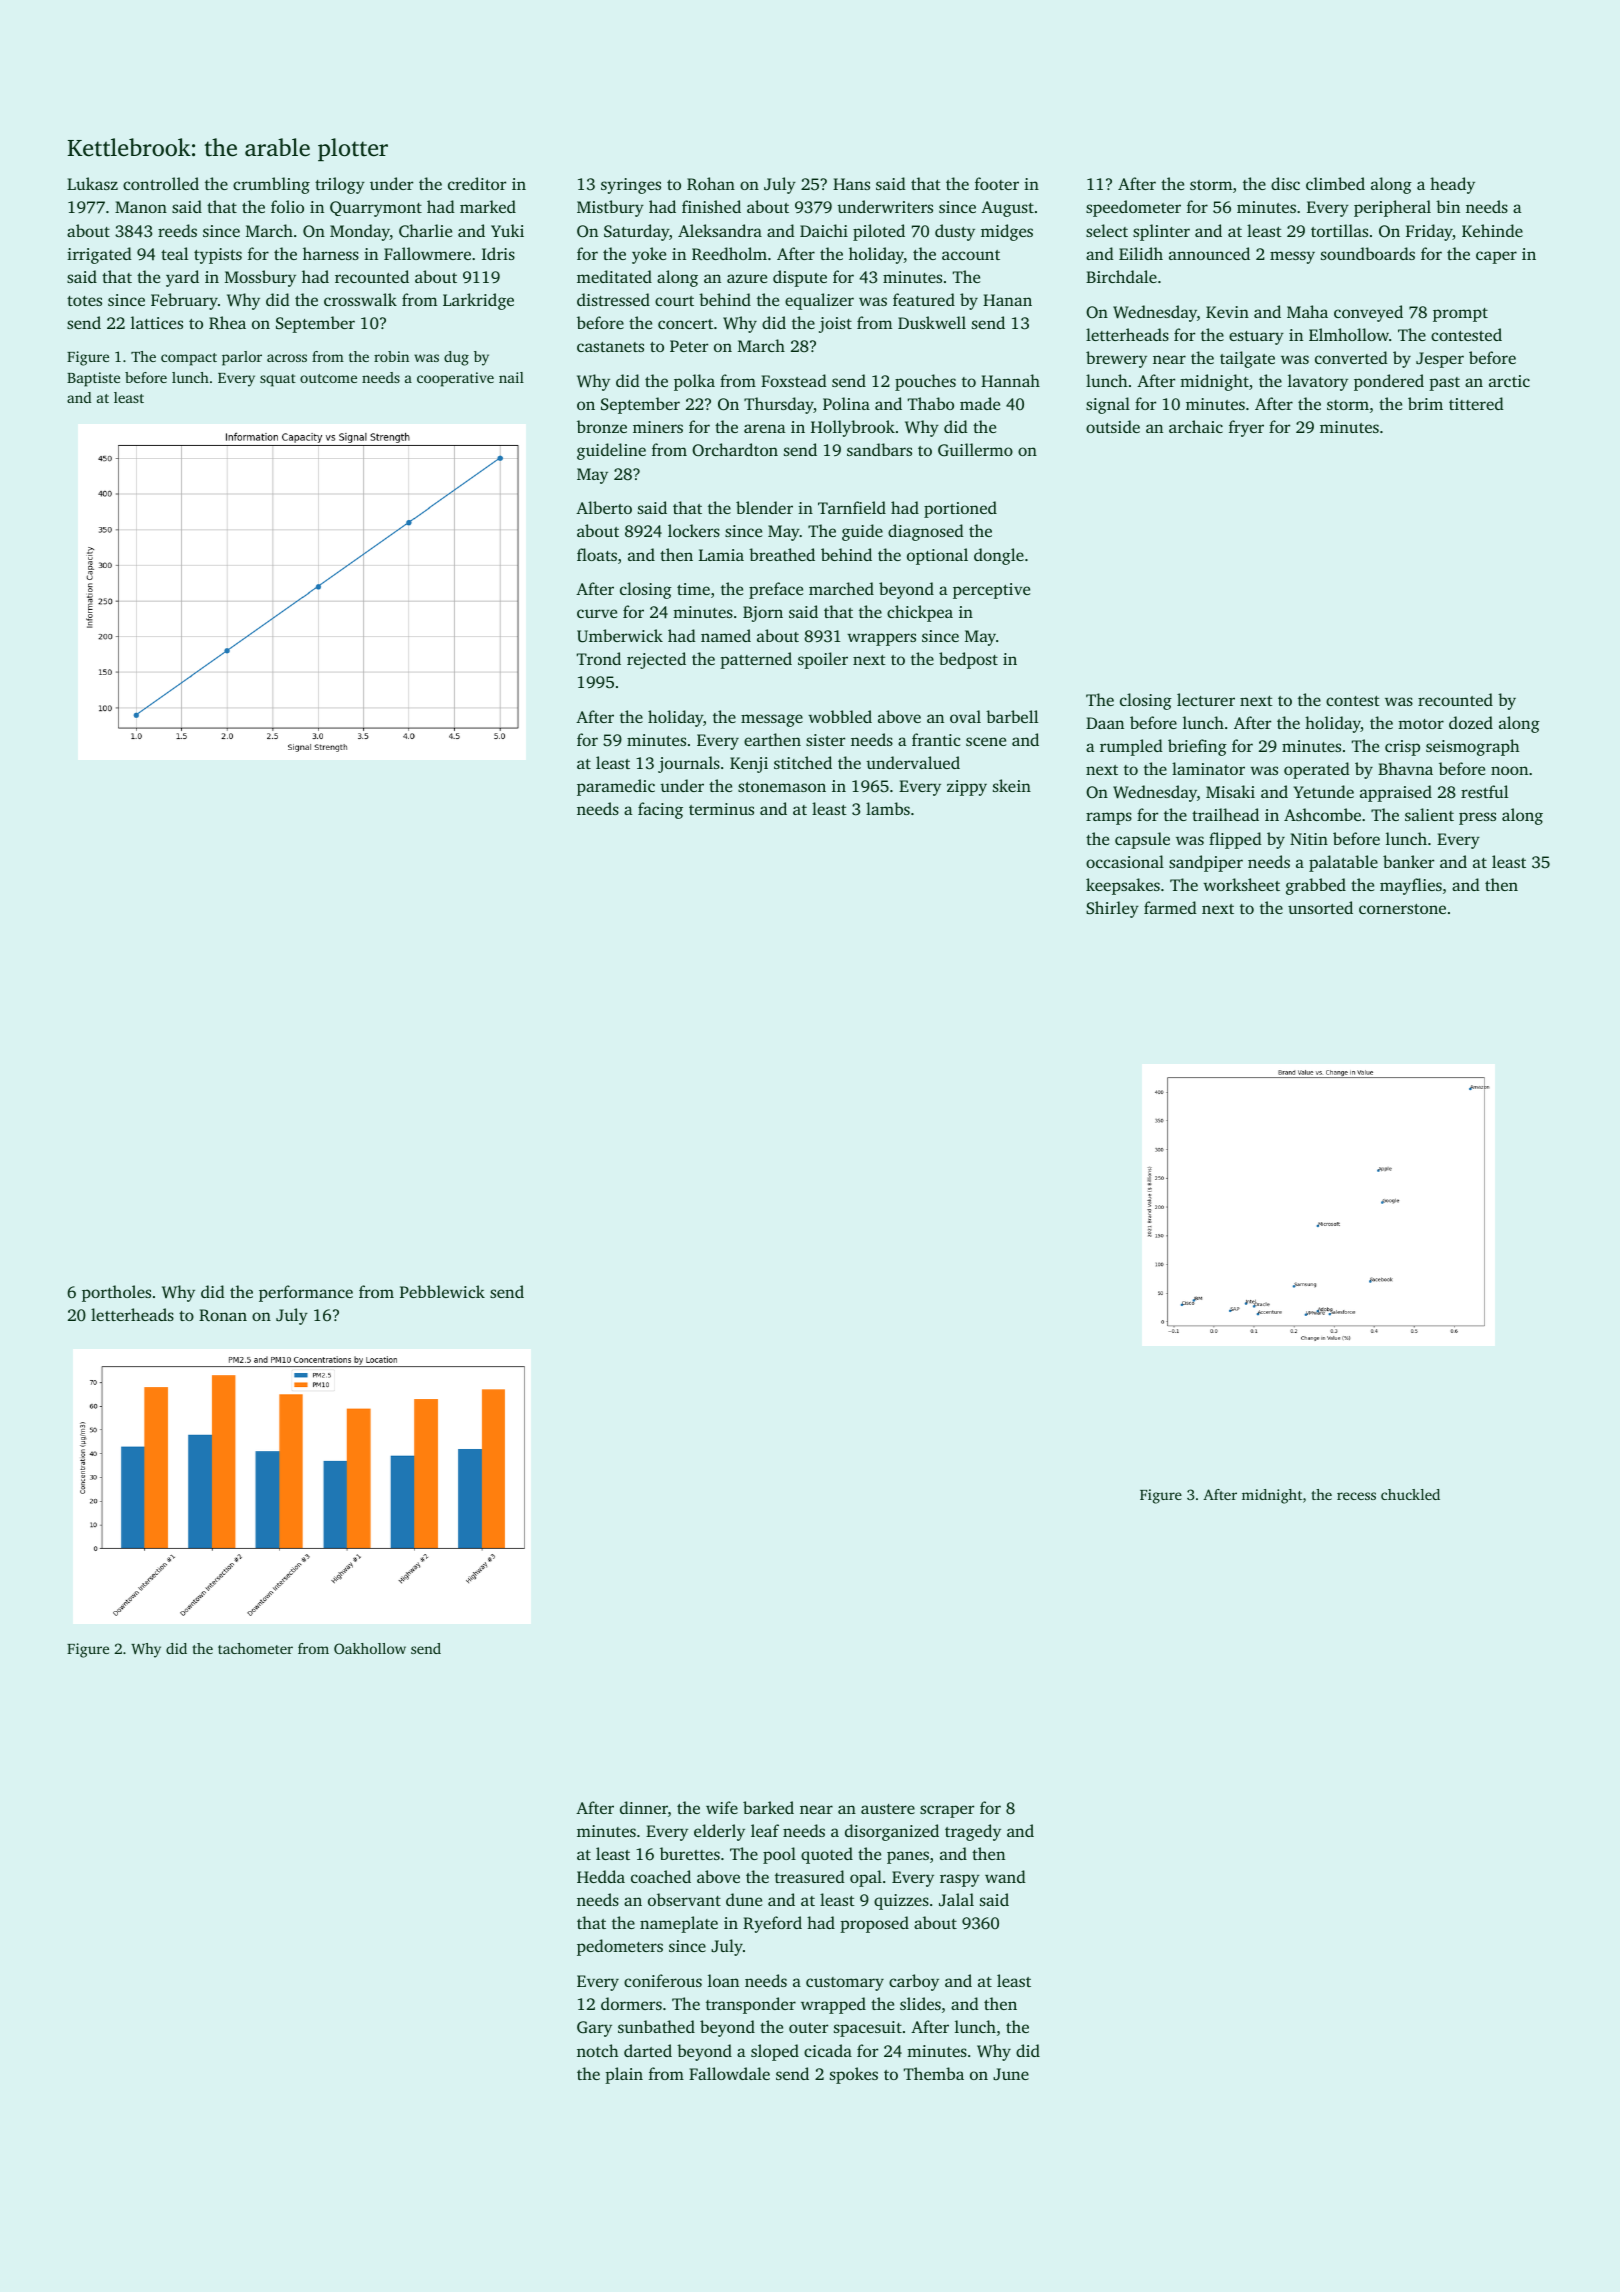  Describe the element at coordinates (947, 1811) in the screenshot. I see `scraper` at that location.
